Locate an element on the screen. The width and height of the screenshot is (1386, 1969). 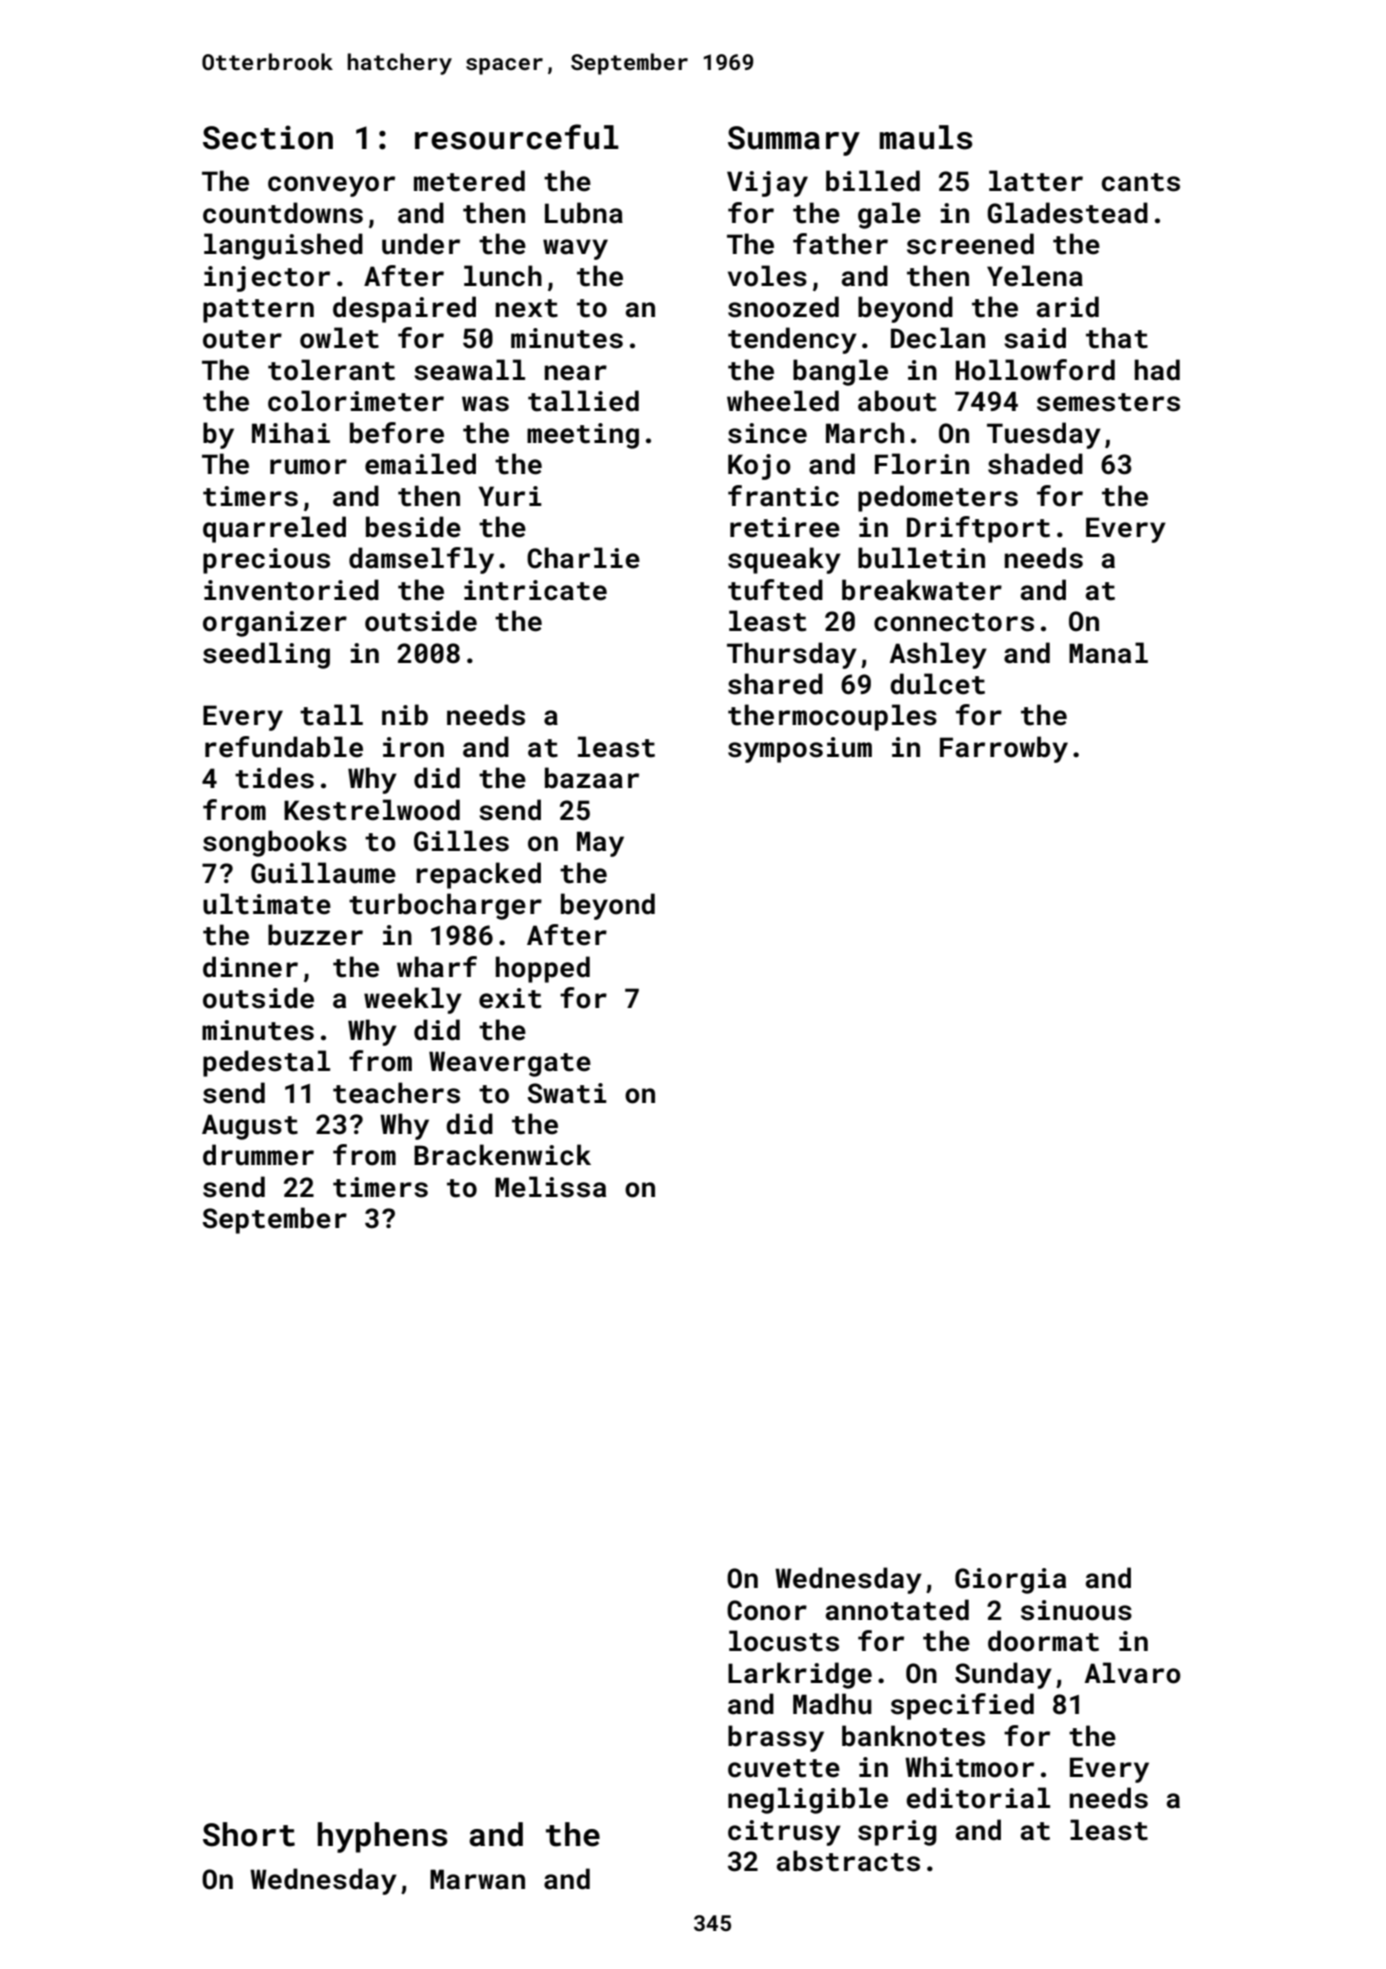
Melissa is located at coordinates (550, 1187).
